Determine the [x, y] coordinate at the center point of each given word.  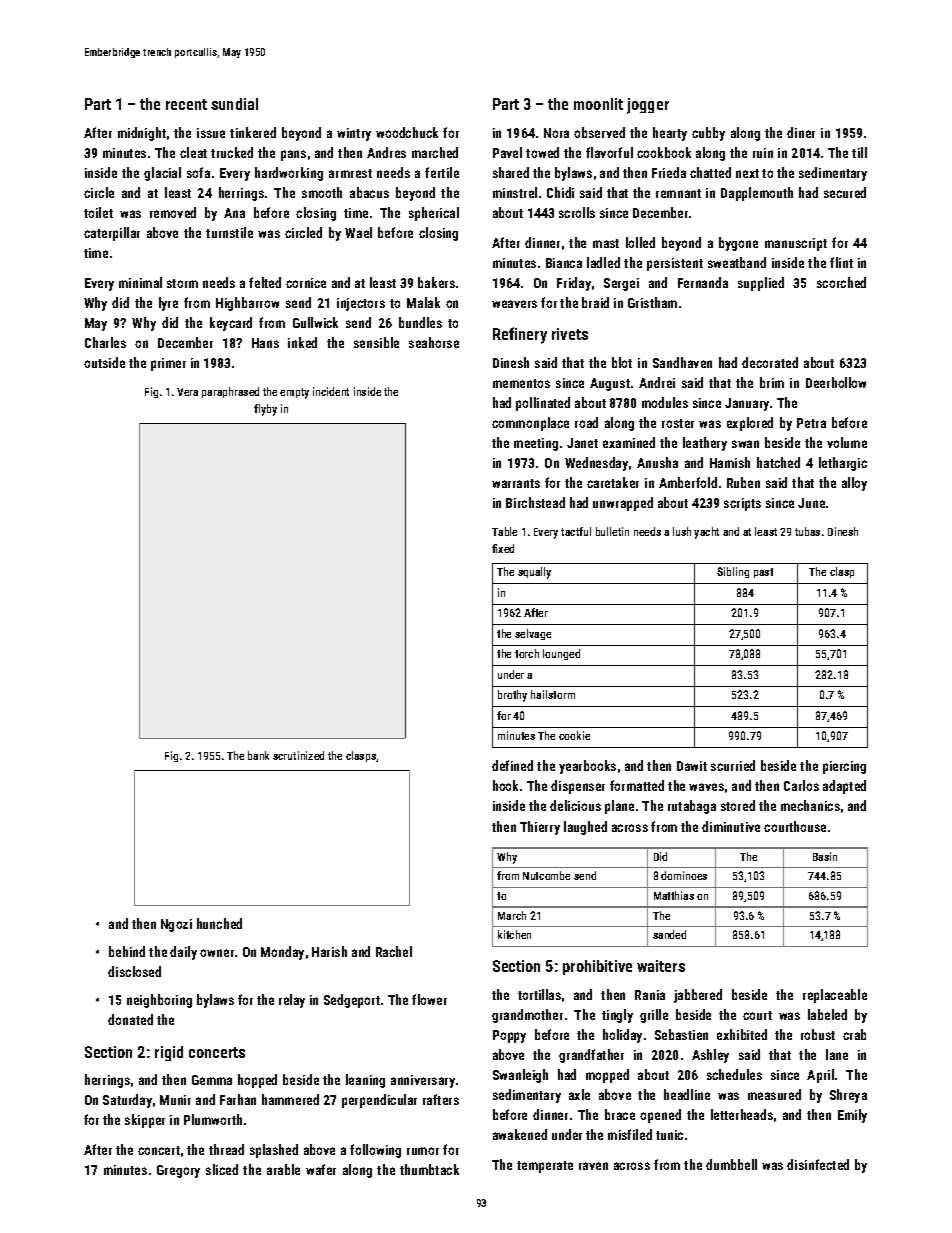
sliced [222, 1169]
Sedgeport [352, 1001]
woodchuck [407, 132]
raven [593, 1166]
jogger [648, 106]
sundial [234, 104]
